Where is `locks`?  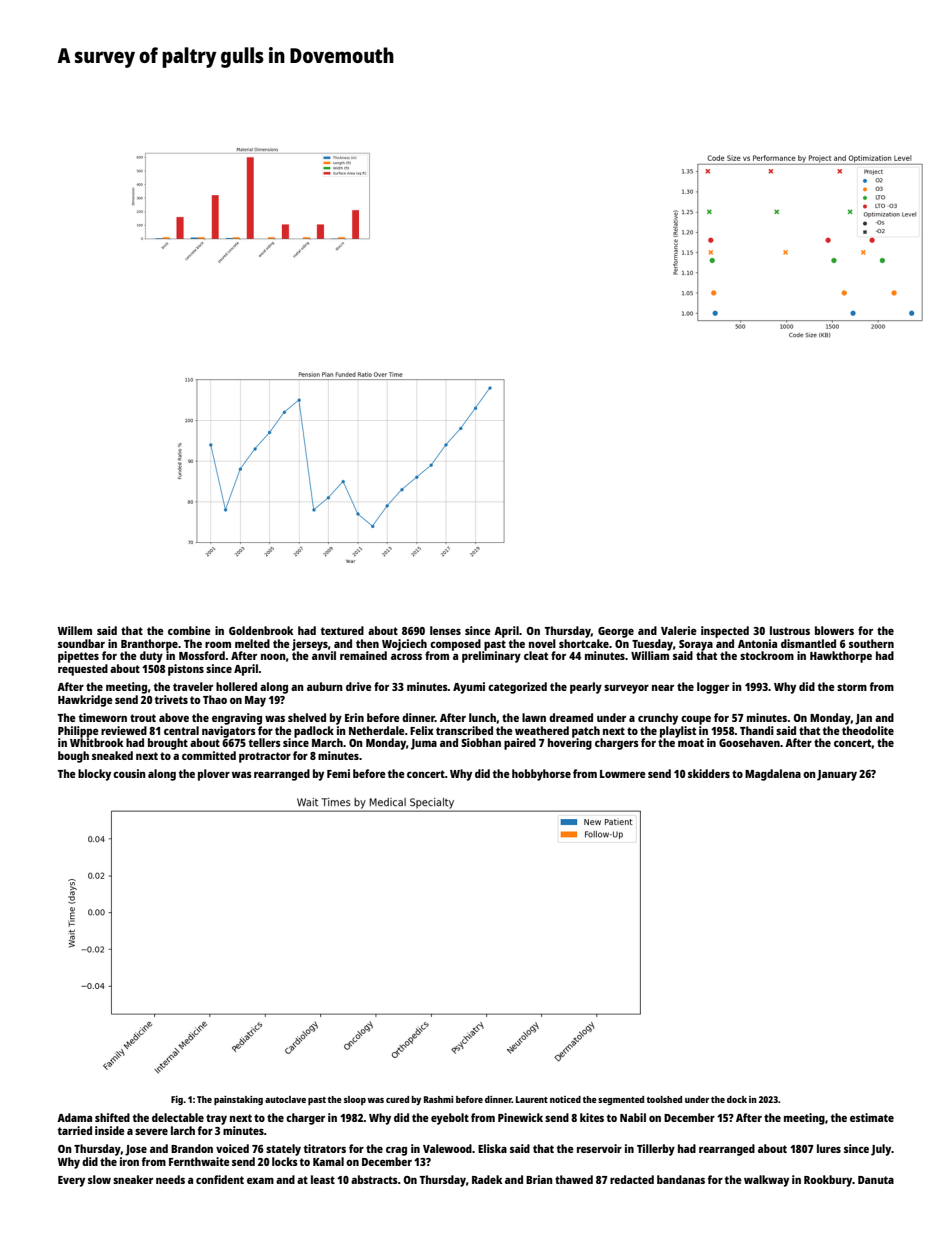 locks is located at coordinates (285, 1161).
